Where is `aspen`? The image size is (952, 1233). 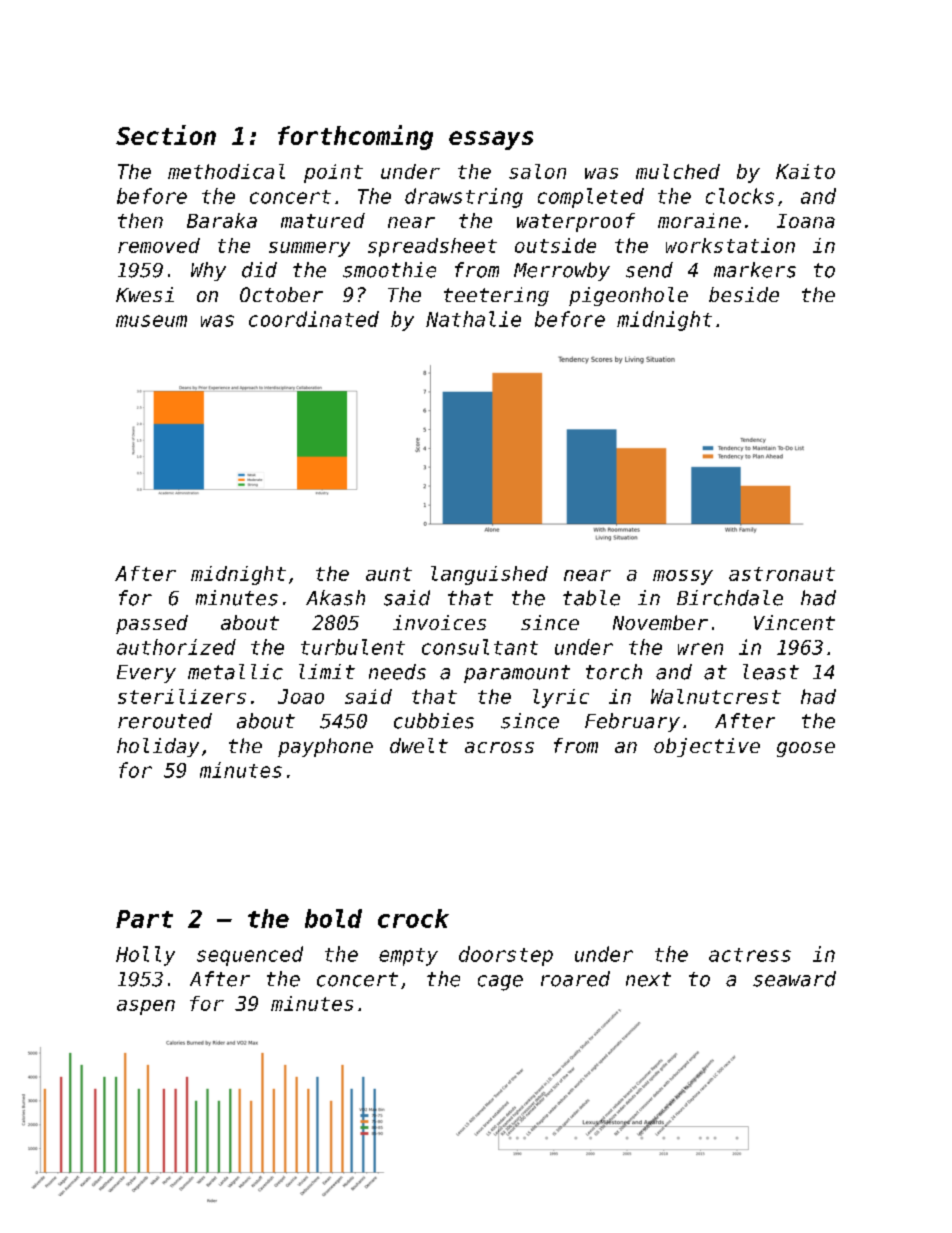 aspen is located at coordinates (146, 1007).
